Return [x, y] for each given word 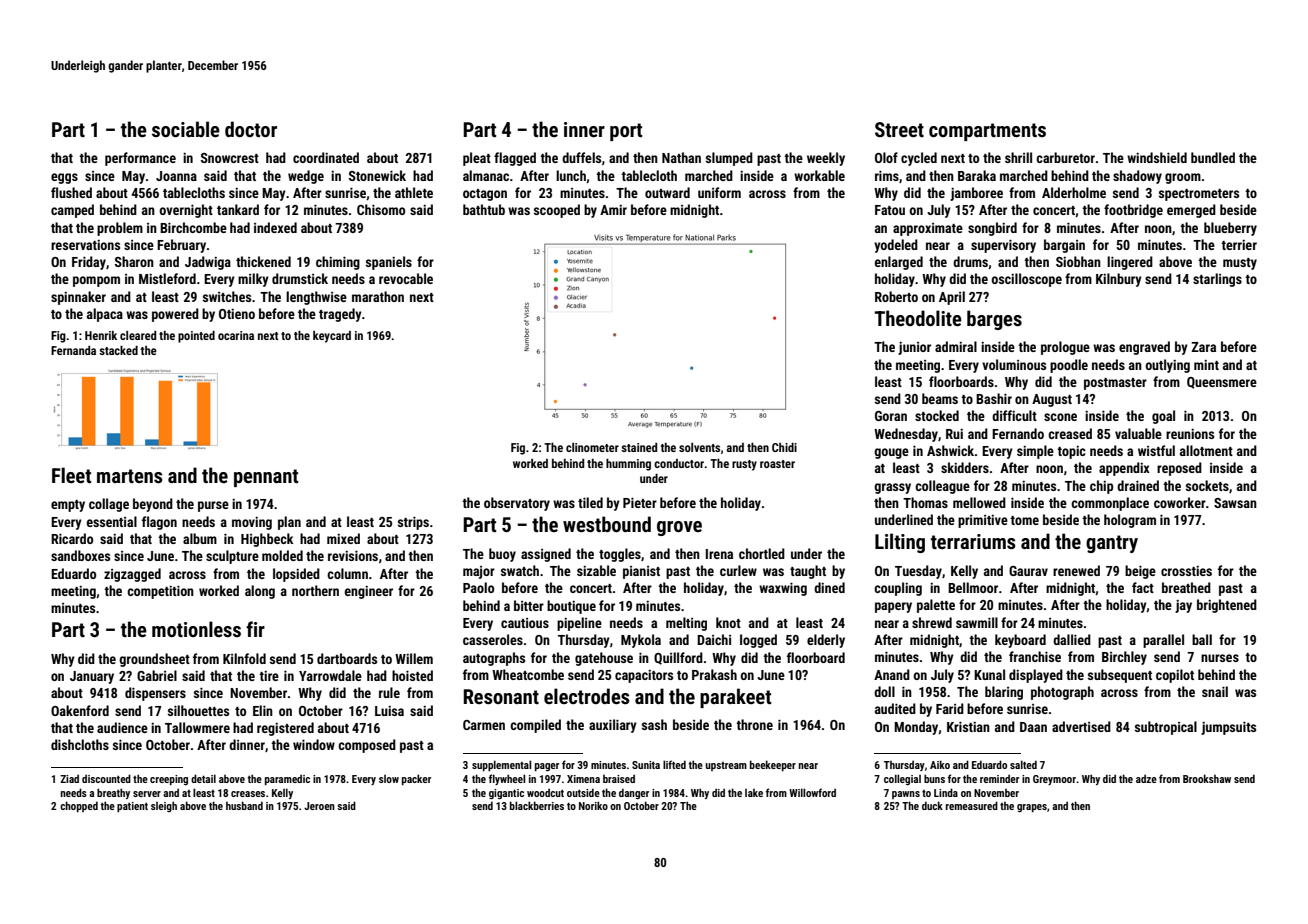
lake [754, 793]
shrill [1018, 157]
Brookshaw [1207, 778]
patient [132, 807]
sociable [186, 129]
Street [899, 129]
